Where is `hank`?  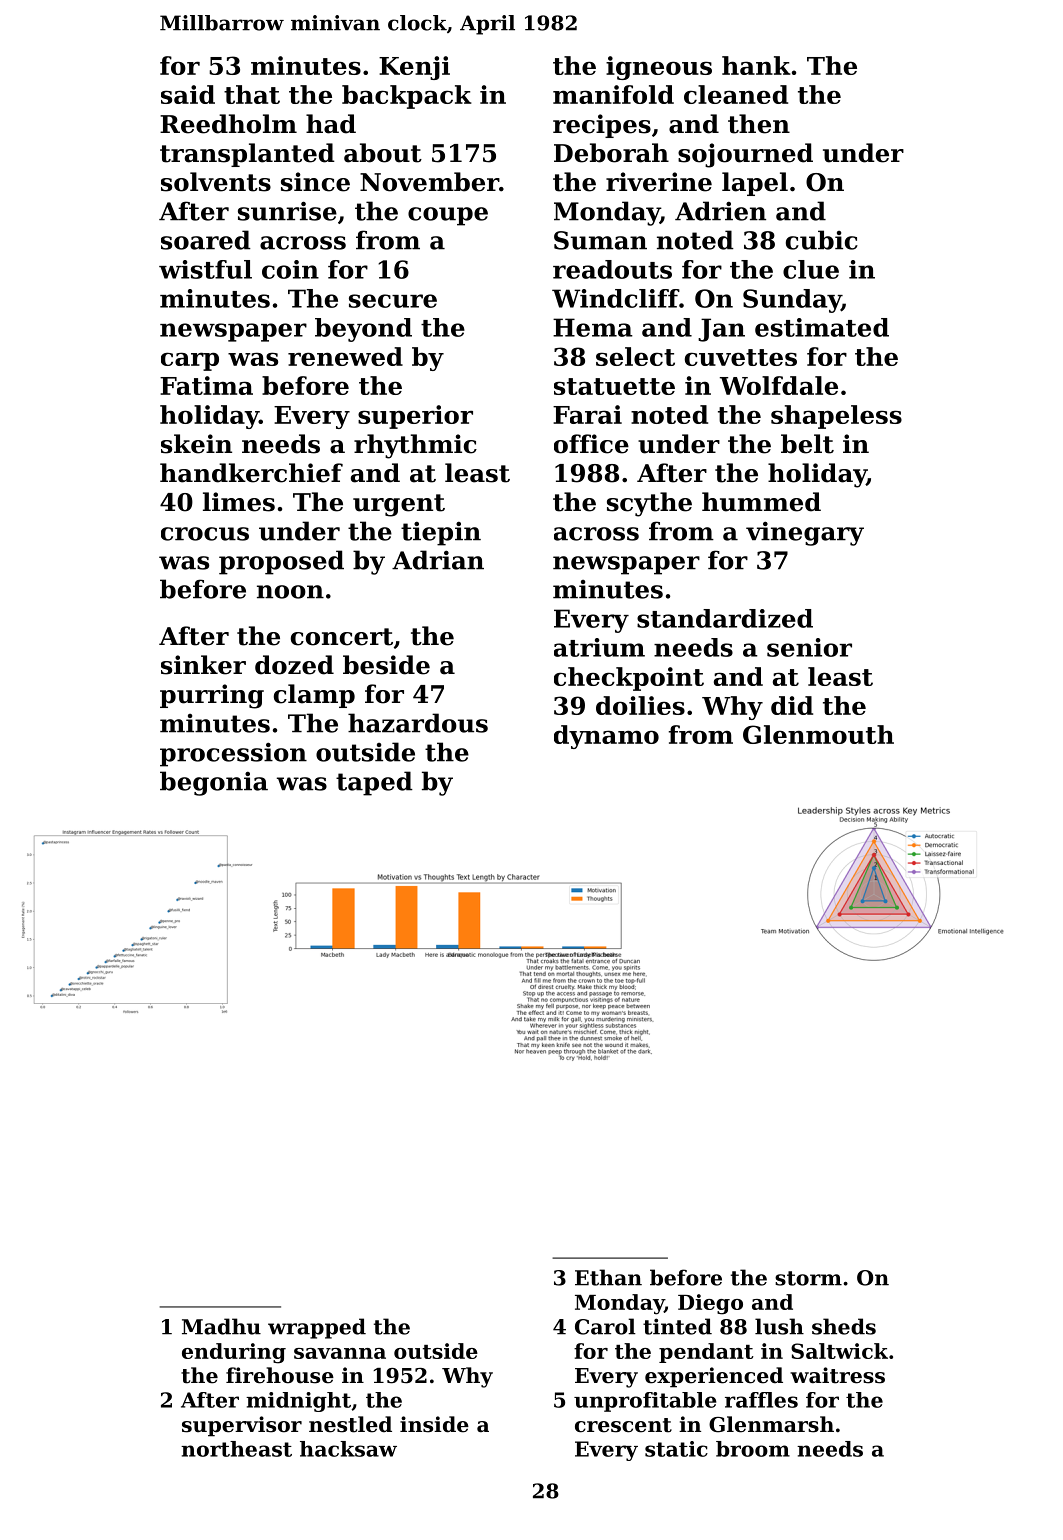 hank is located at coordinates (756, 65).
